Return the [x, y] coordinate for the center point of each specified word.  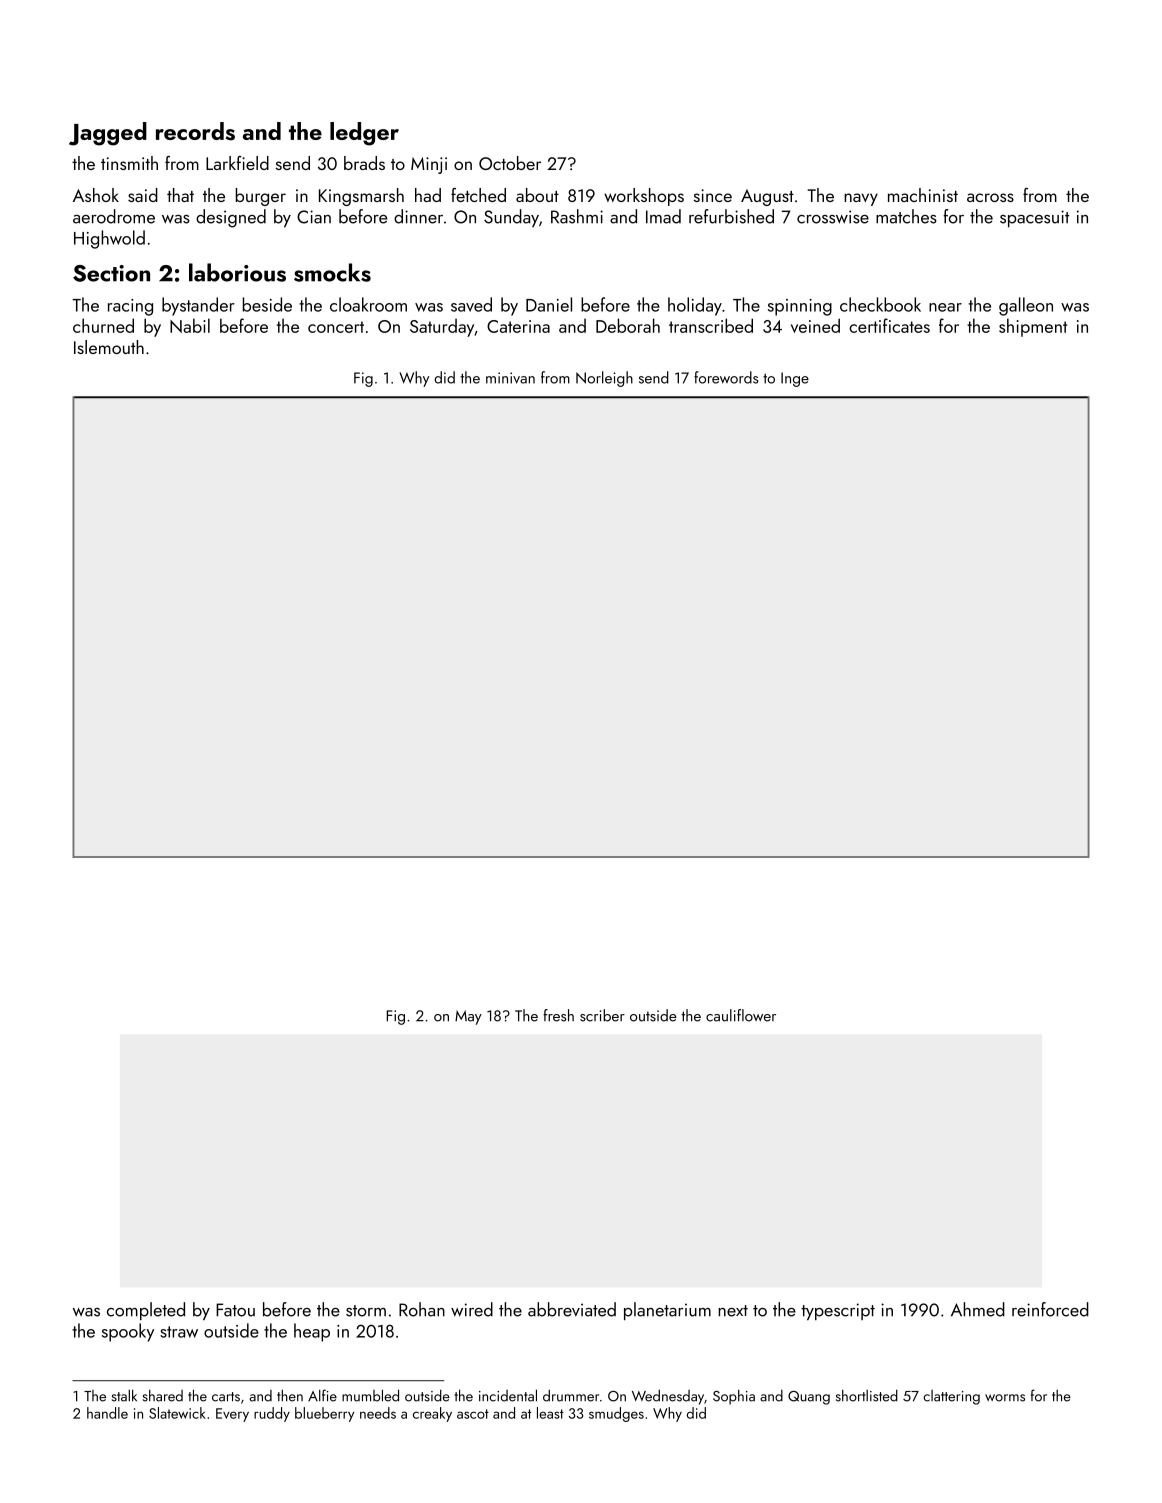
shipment [1033, 327]
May [468, 1017]
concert [336, 327]
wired [472, 1309]
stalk [124, 1395]
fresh [558, 1015]
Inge [795, 379]
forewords [726, 377]
